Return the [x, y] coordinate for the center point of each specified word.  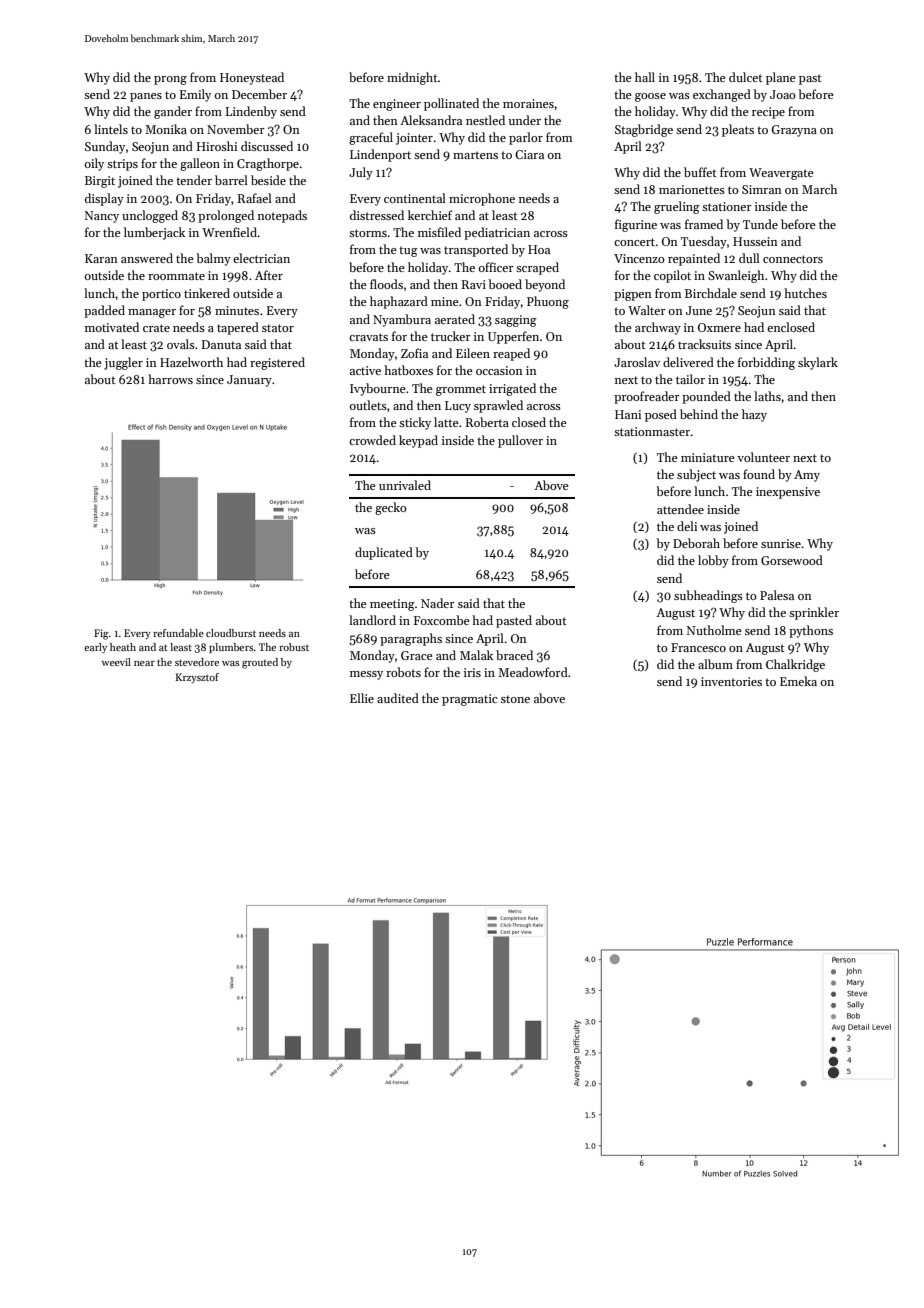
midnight [412, 78]
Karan [101, 258]
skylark [818, 363]
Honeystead [252, 78]
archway [658, 328]
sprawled [498, 406]
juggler [123, 363]
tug [408, 251]
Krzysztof [197, 678]
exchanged [722, 95]
